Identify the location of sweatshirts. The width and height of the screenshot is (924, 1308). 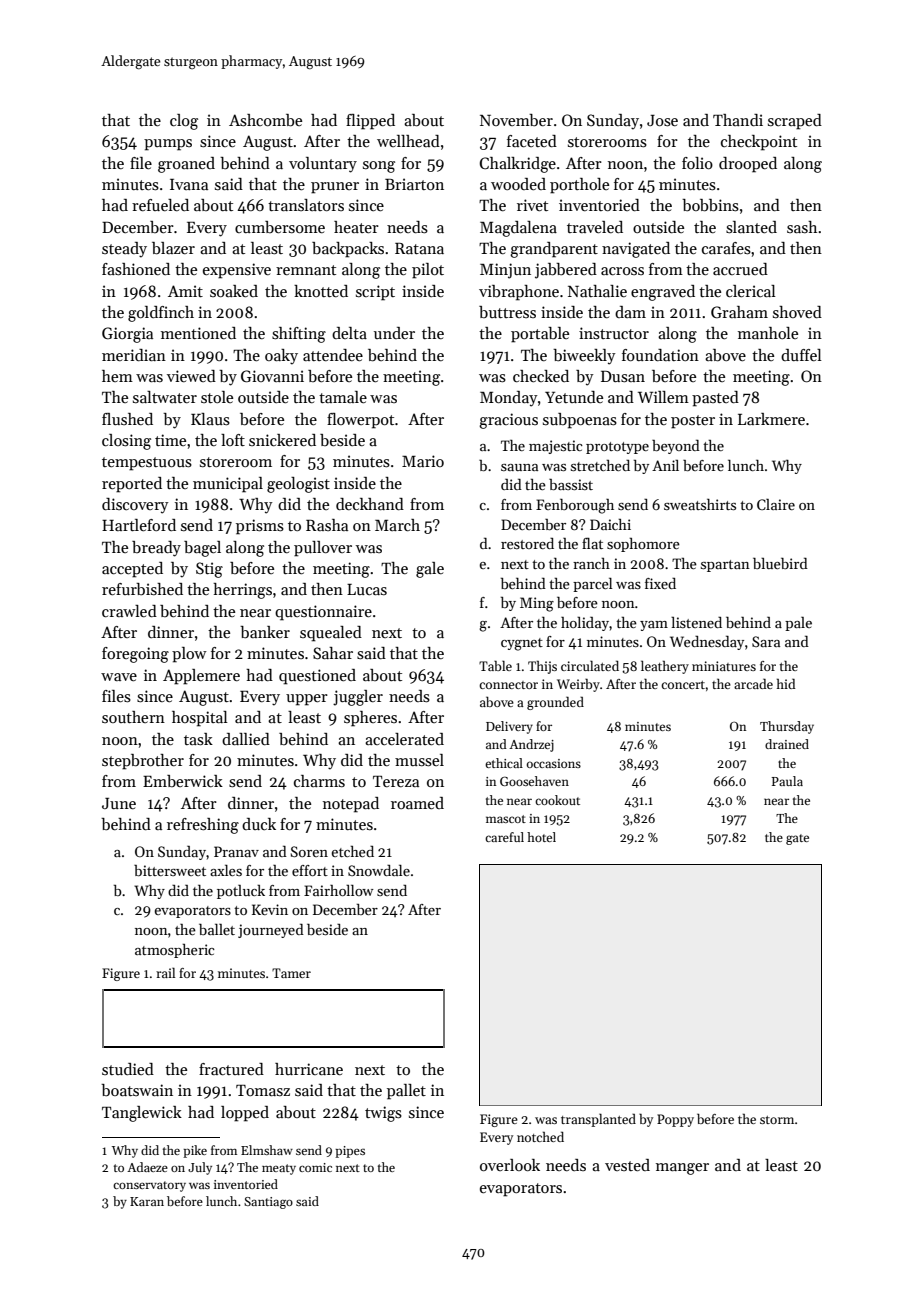
(700, 504).
